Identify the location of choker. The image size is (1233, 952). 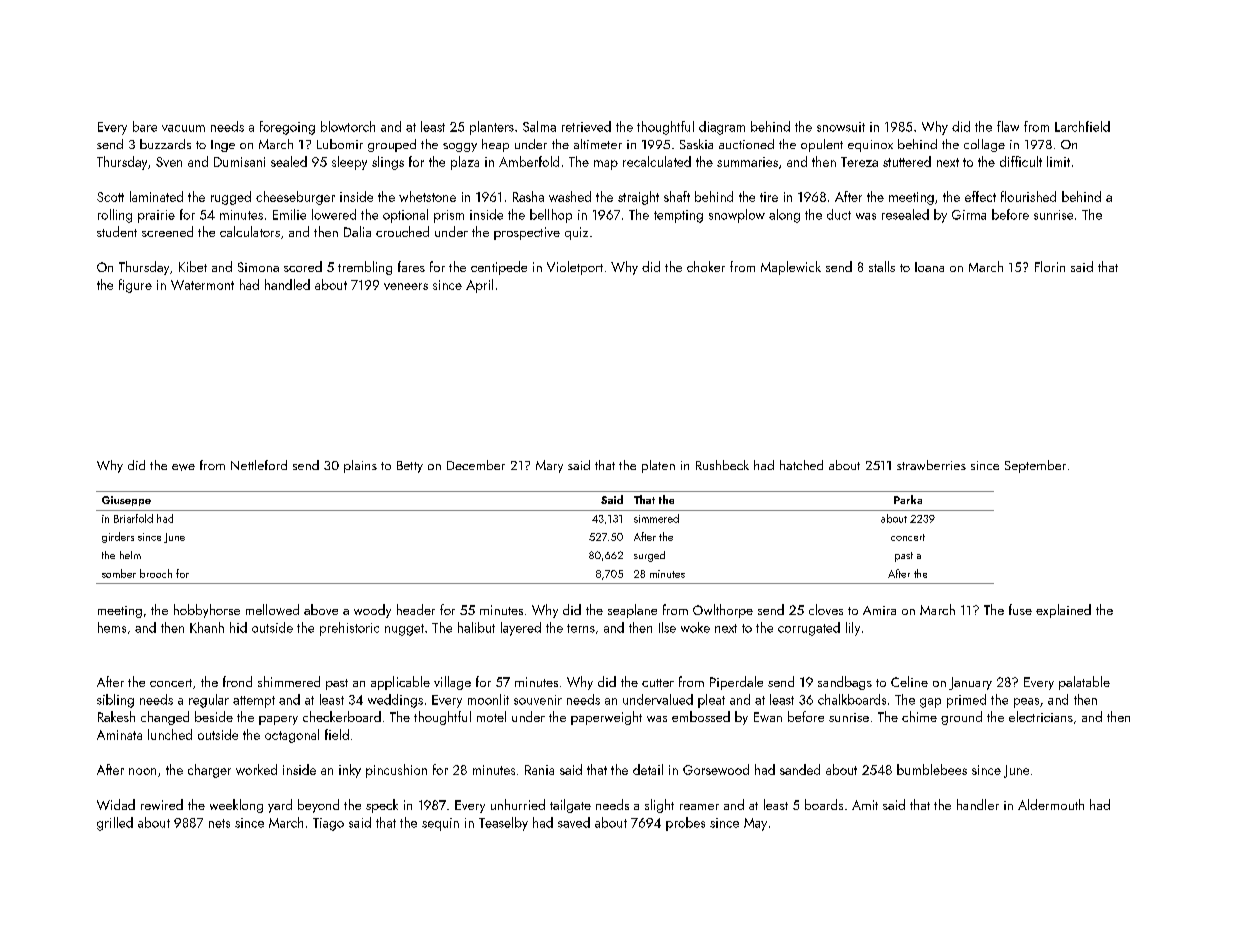
(706, 266).
